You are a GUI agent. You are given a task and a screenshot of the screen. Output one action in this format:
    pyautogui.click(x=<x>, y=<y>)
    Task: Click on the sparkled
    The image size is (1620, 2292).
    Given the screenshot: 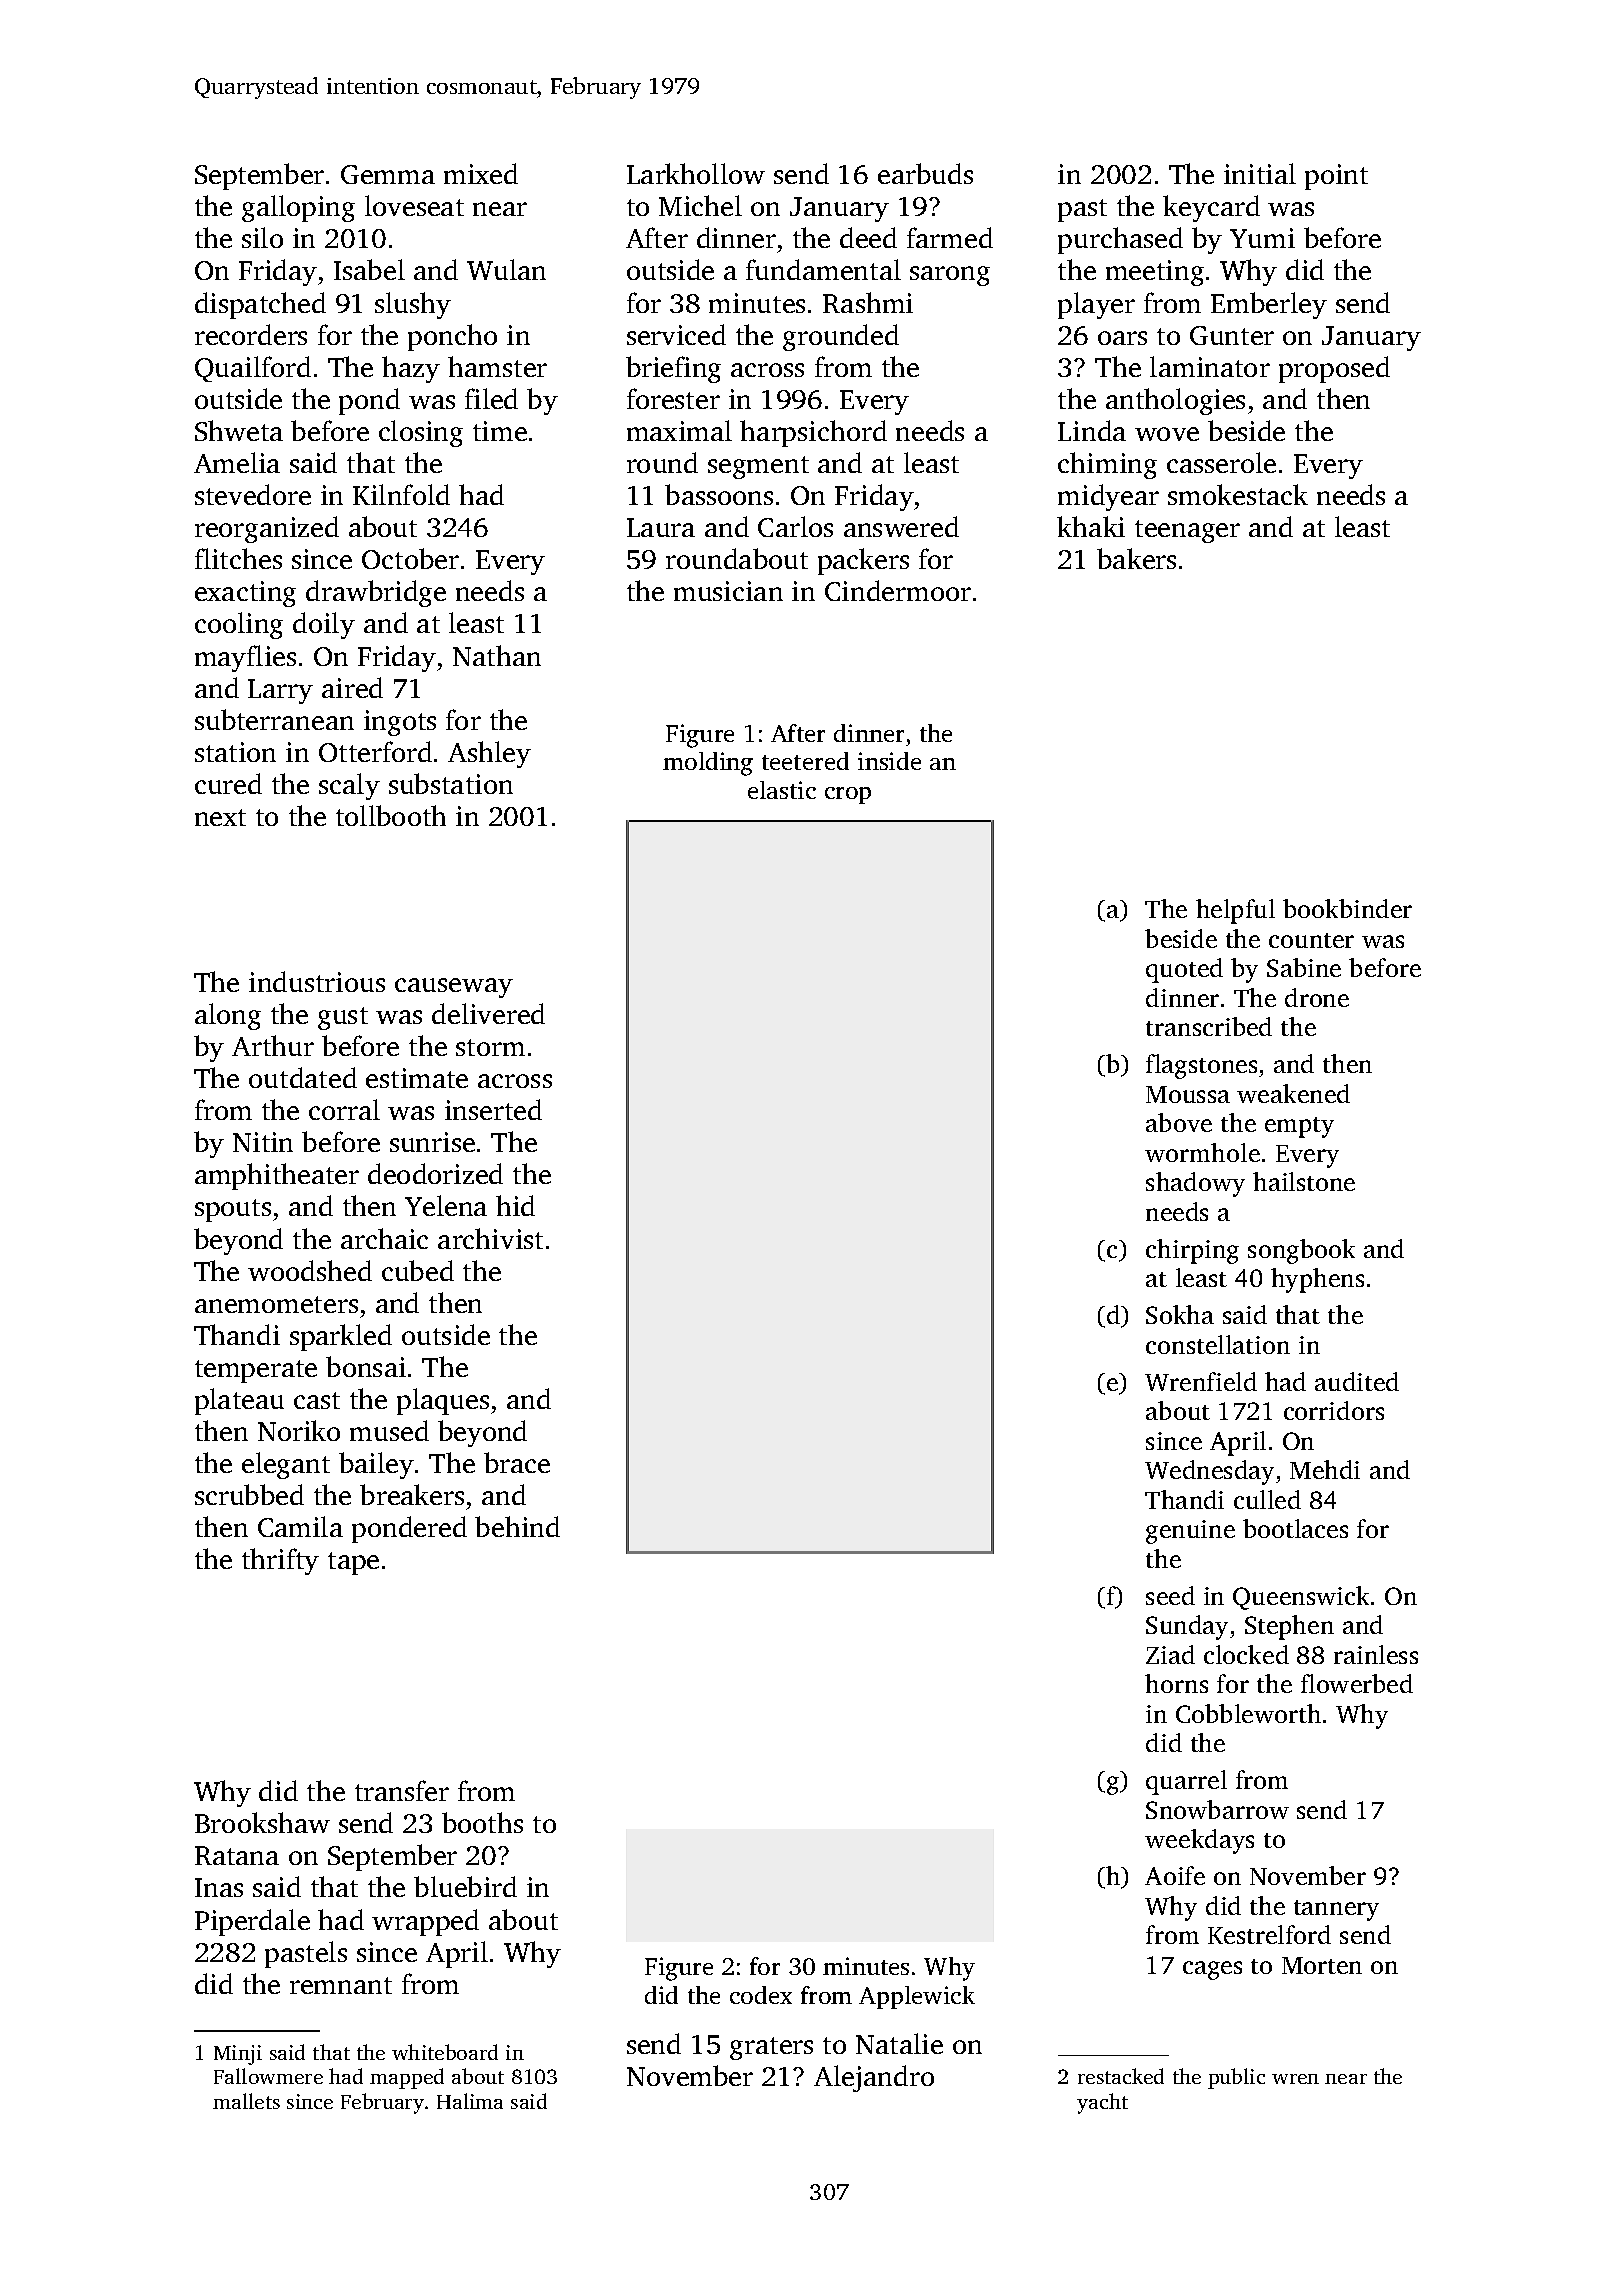 What is the action you would take?
    pyautogui.click(x=341, y=1337)
